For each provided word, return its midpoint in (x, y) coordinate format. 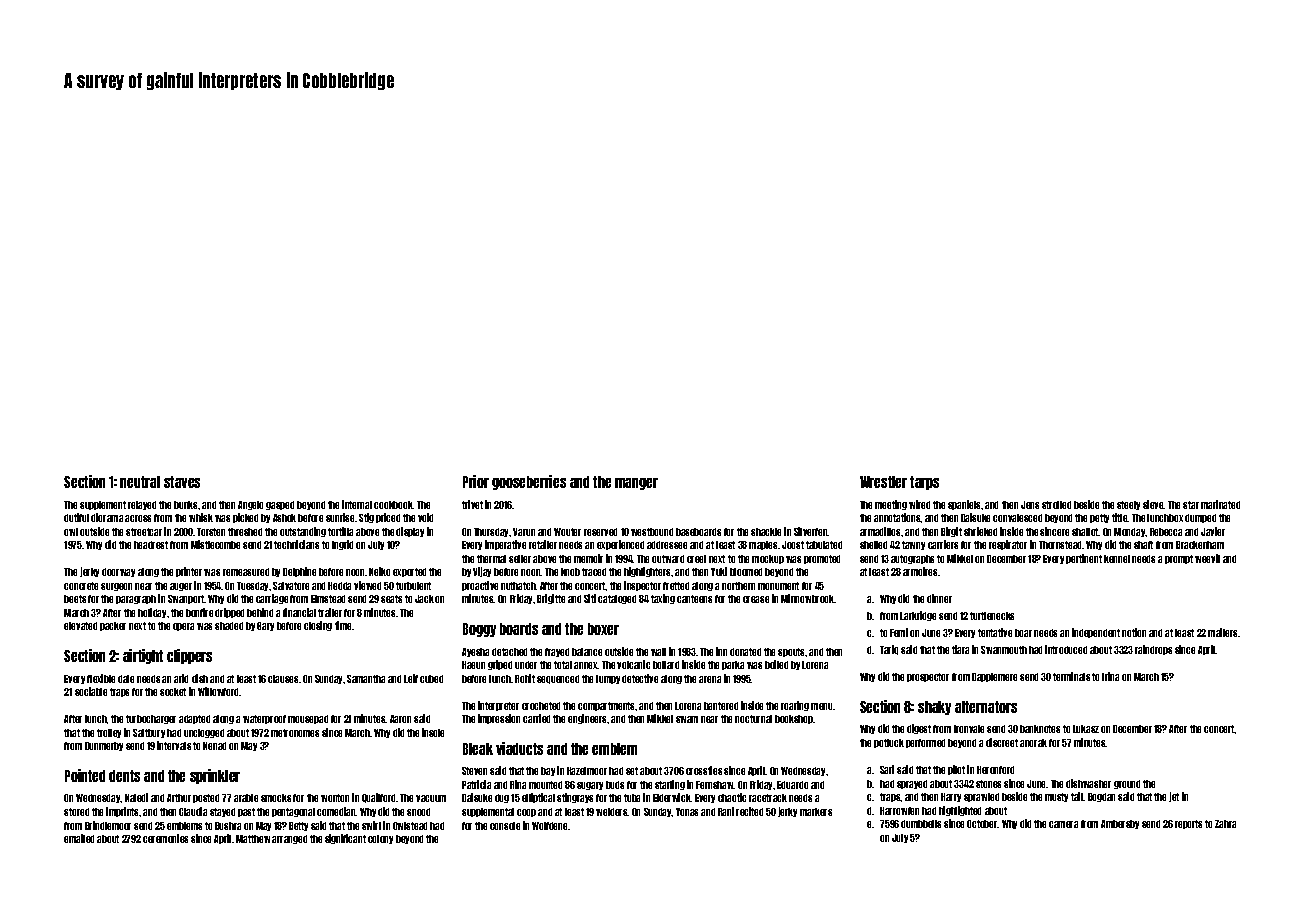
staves (182, 482)
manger (636, 484)
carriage (272, 599)
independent (1096, 633)
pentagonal (293, 812)
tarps (924, 483)
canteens (694, 599)
